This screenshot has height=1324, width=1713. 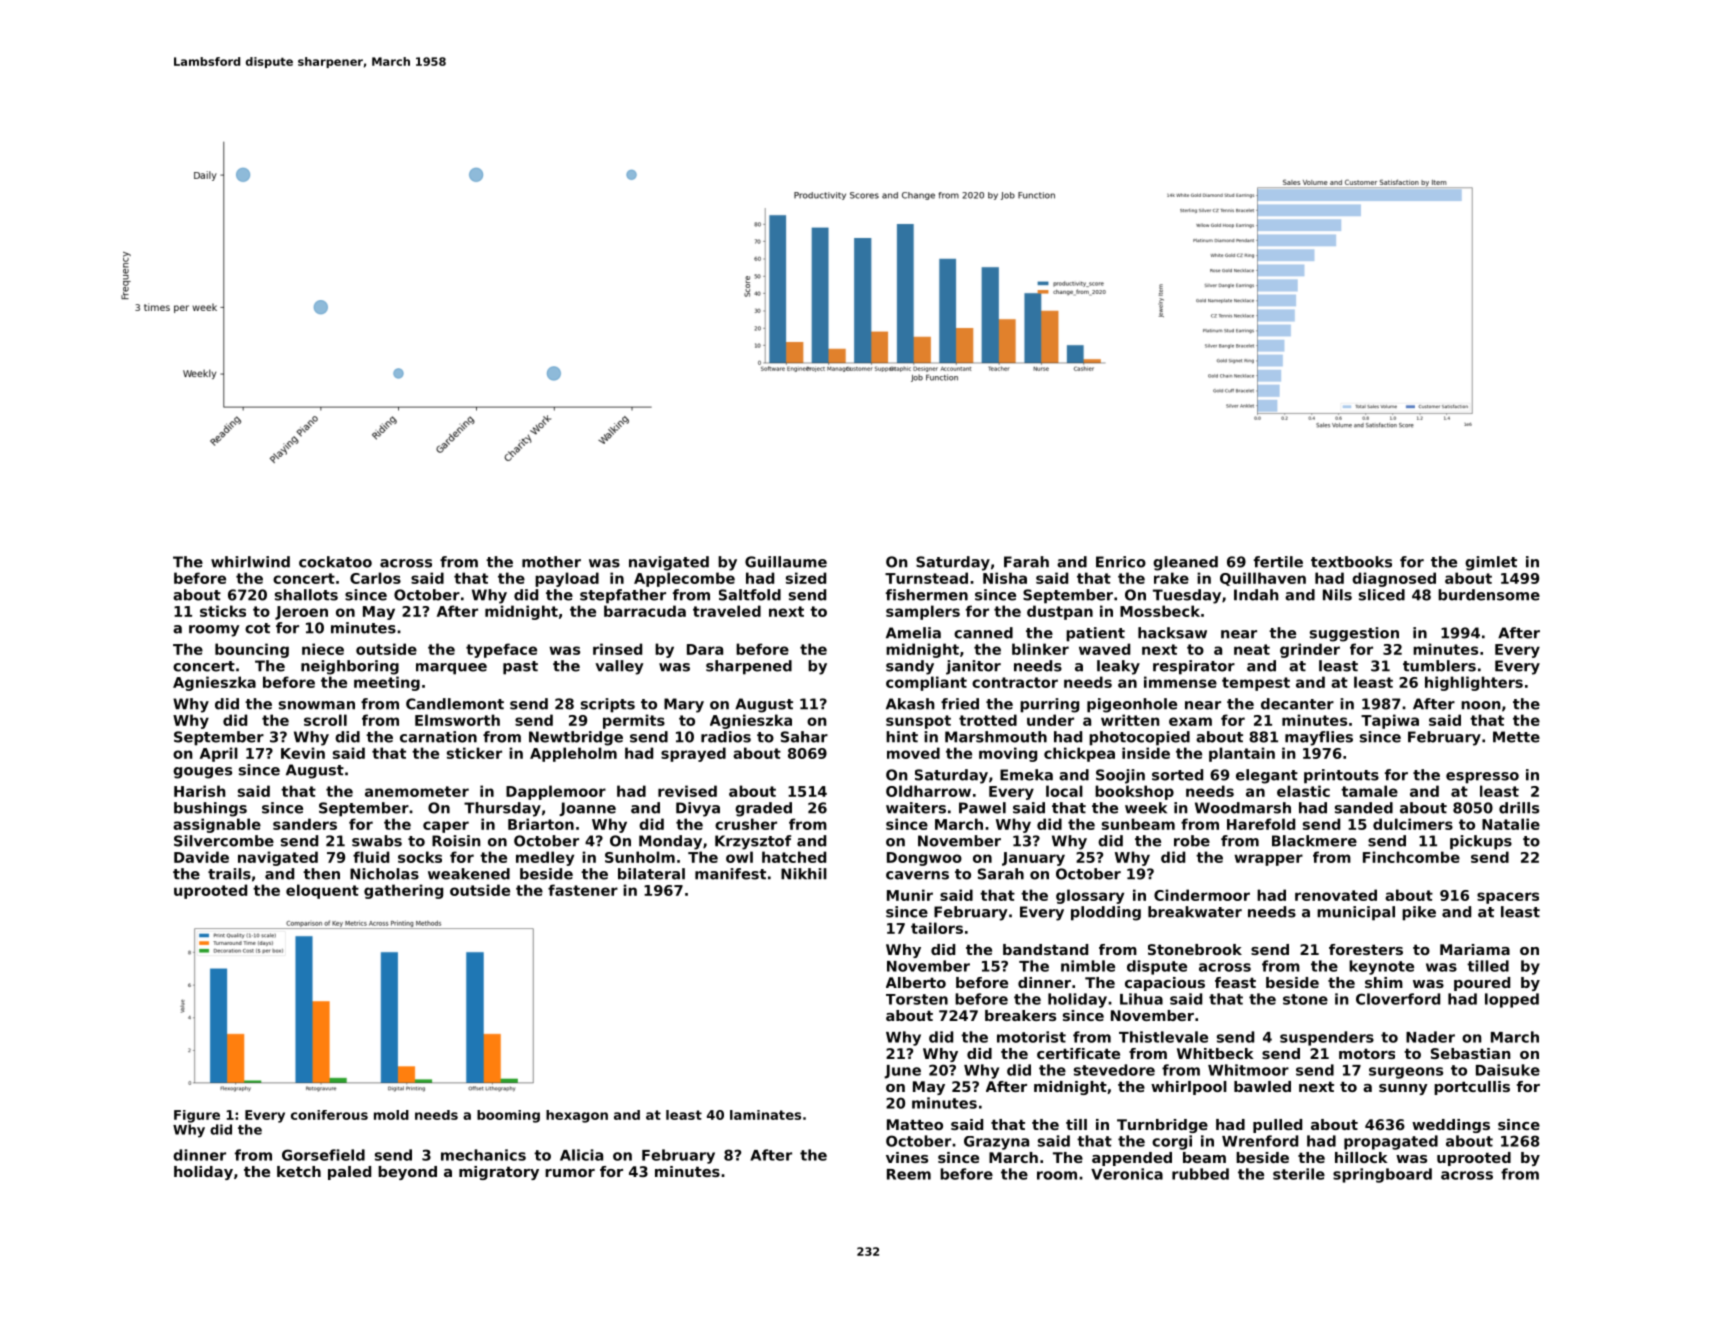 I want to click on carnation, so click(x=438, y=737).
